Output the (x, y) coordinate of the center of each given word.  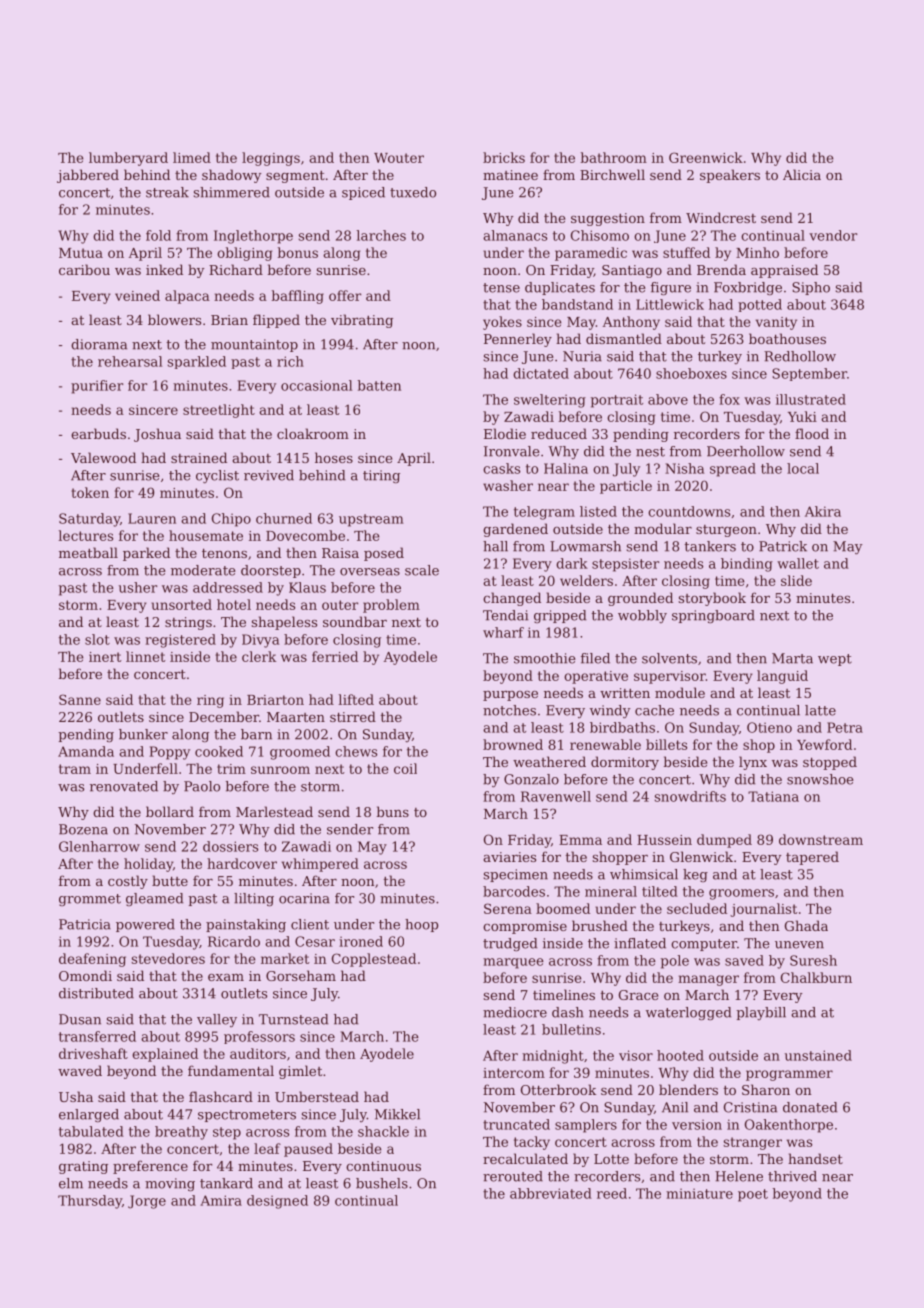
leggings (271, 159)
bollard (170, 811)
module (680, 692)
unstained (818, 1055)
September (809, 374)
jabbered (88, 176)
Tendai (505, 615)
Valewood (103, 457)
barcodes (514, 891)
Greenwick (706, 157)
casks (501, 468)
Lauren (152, 518)
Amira (221, 1200)
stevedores (168, 958)
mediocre (515, 1012)
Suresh (813, 960)
